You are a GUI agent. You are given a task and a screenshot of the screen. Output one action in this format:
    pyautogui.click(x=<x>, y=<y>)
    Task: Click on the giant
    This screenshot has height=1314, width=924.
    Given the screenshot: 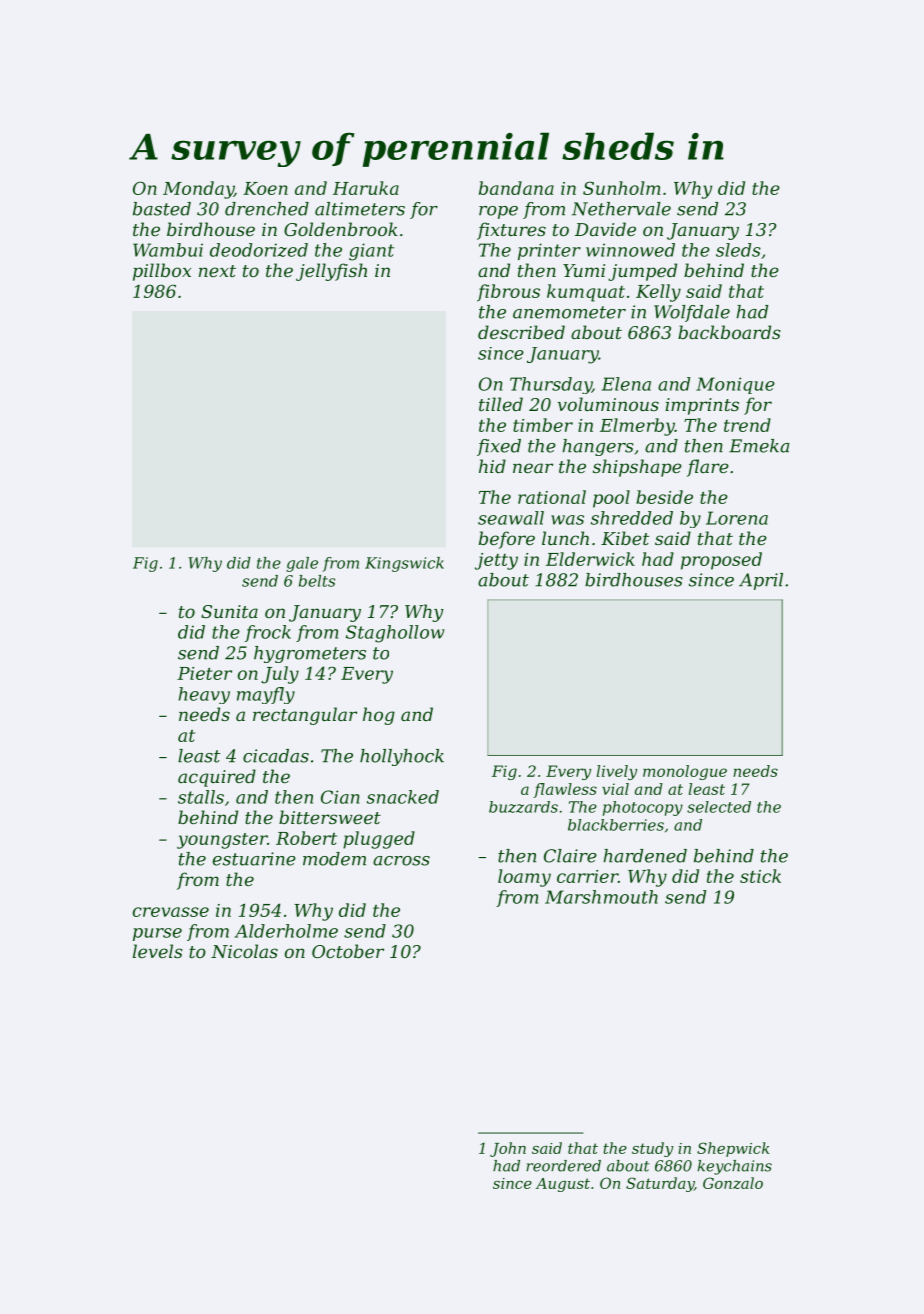 What is the action you would take?
    pyautogui.click(x=371, y=252)
